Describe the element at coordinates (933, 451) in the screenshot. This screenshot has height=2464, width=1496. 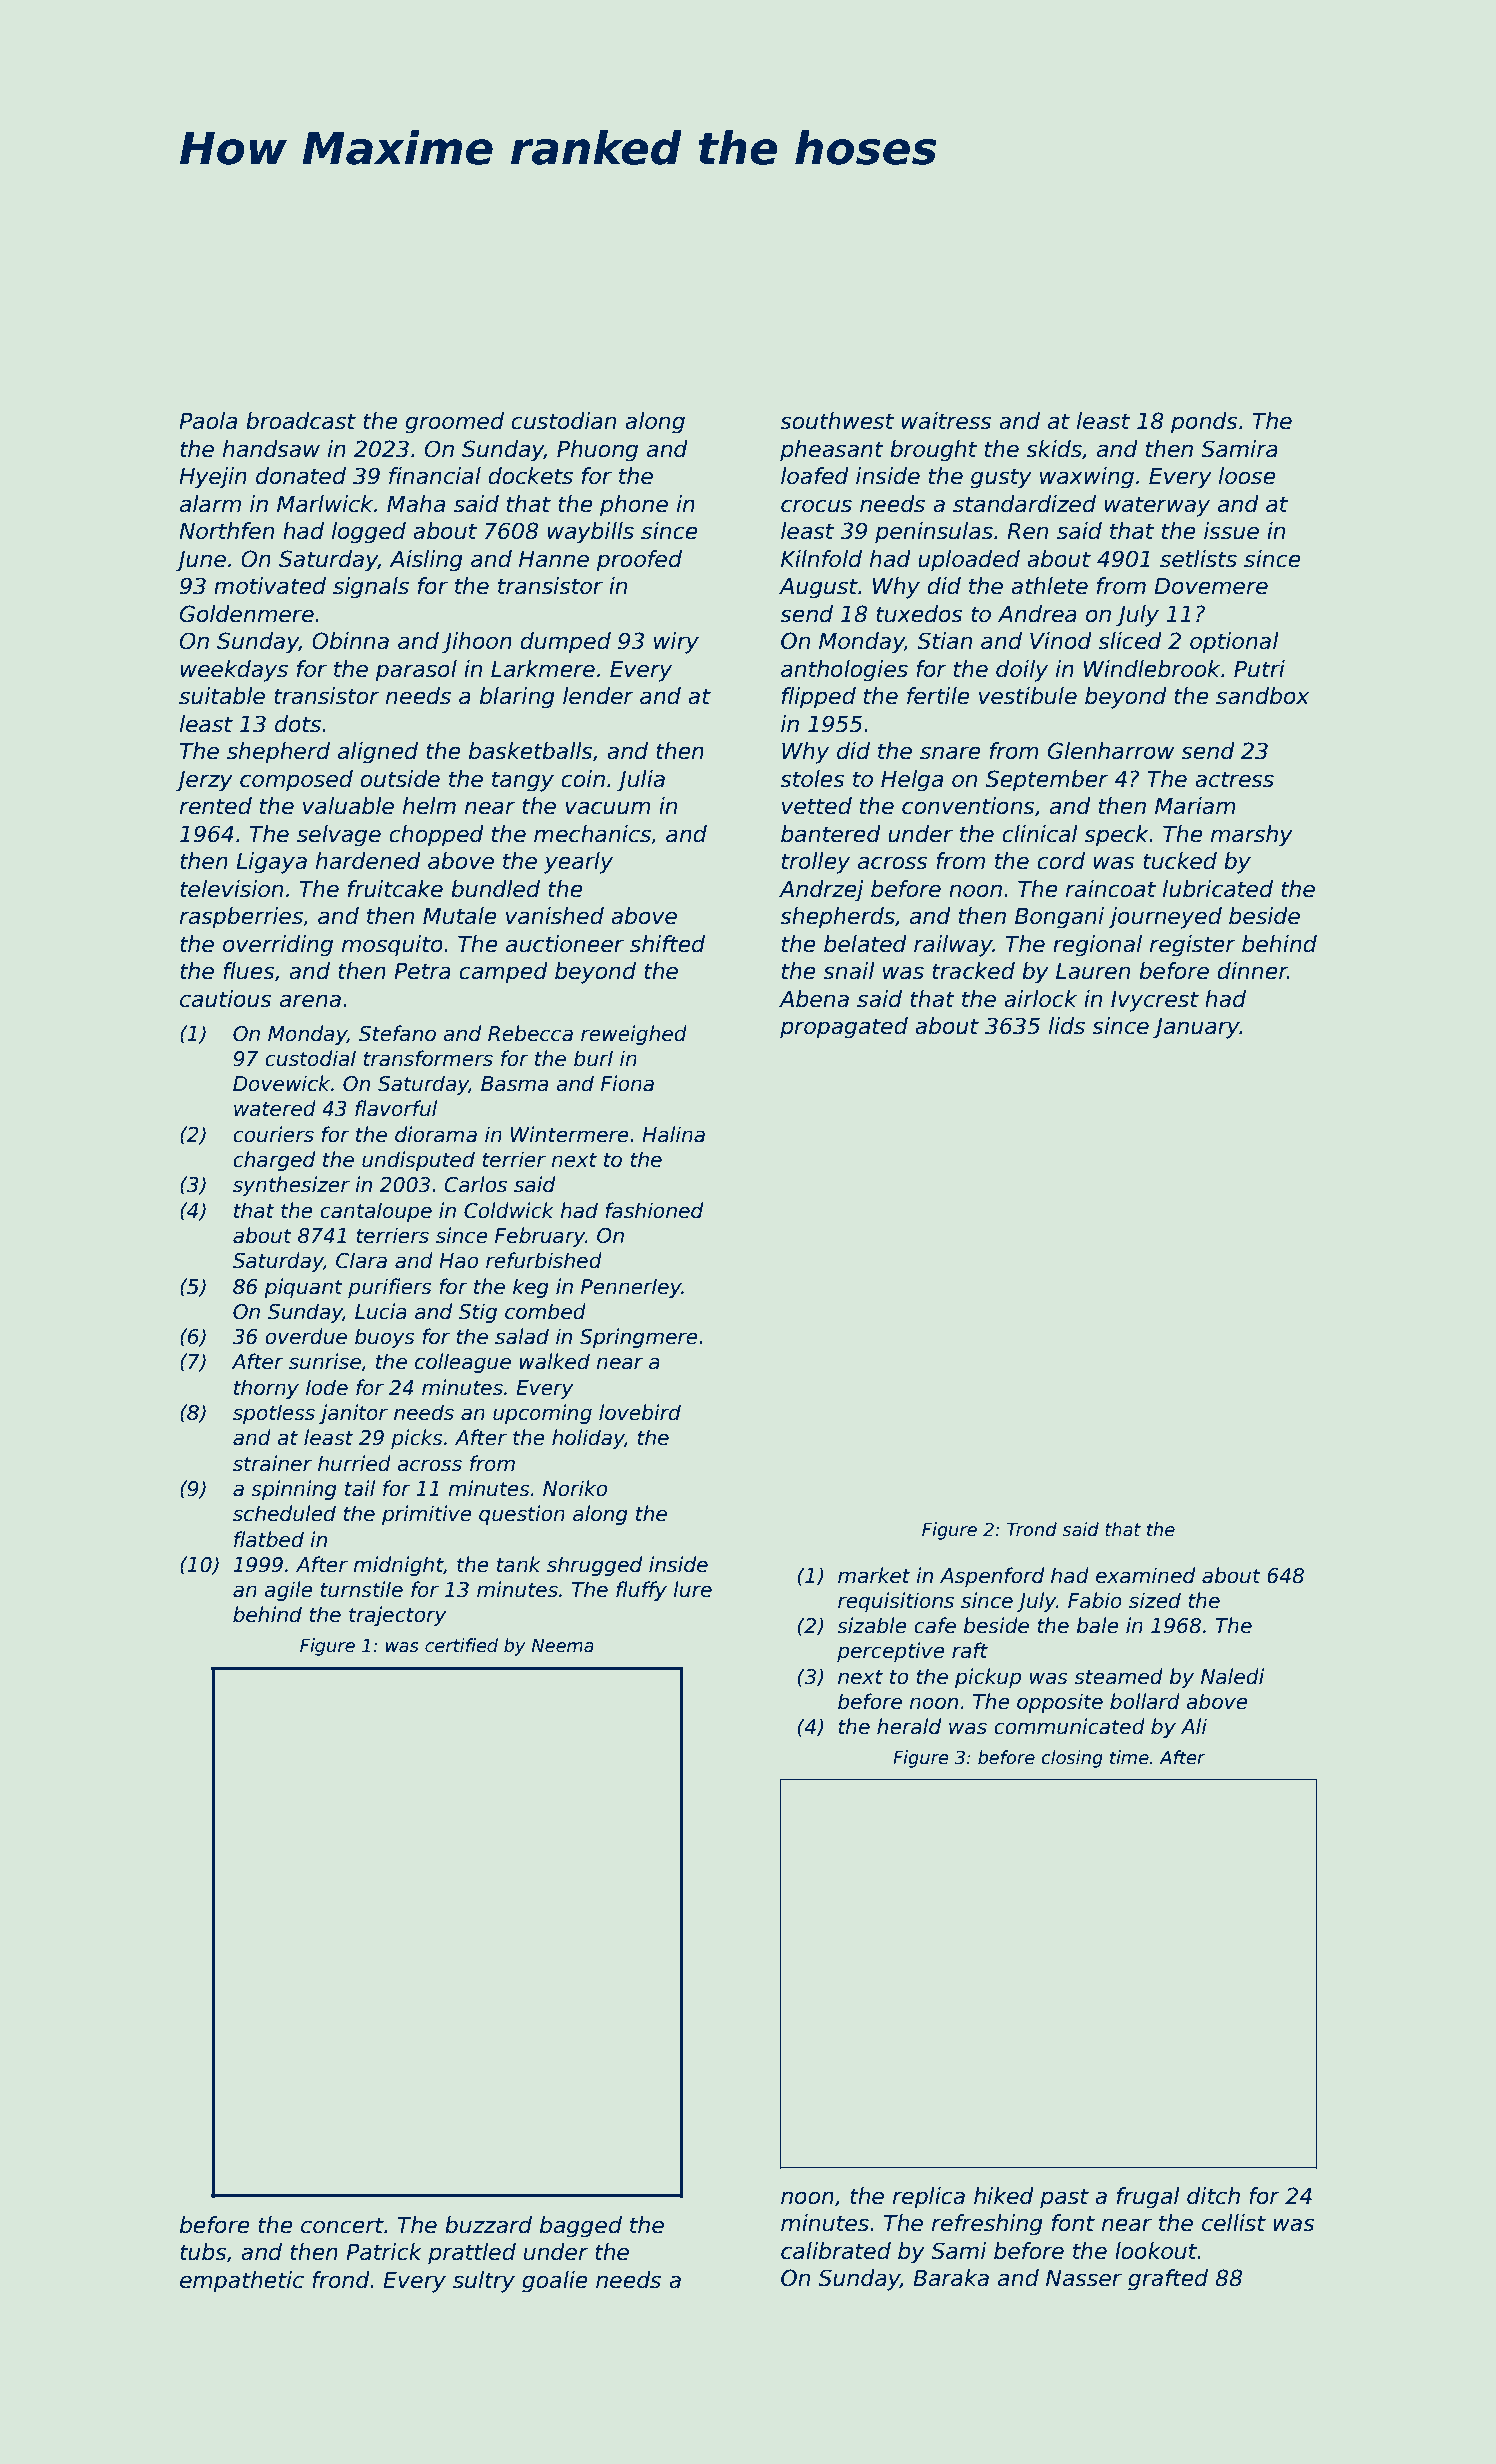
I see `brought` at that location.
